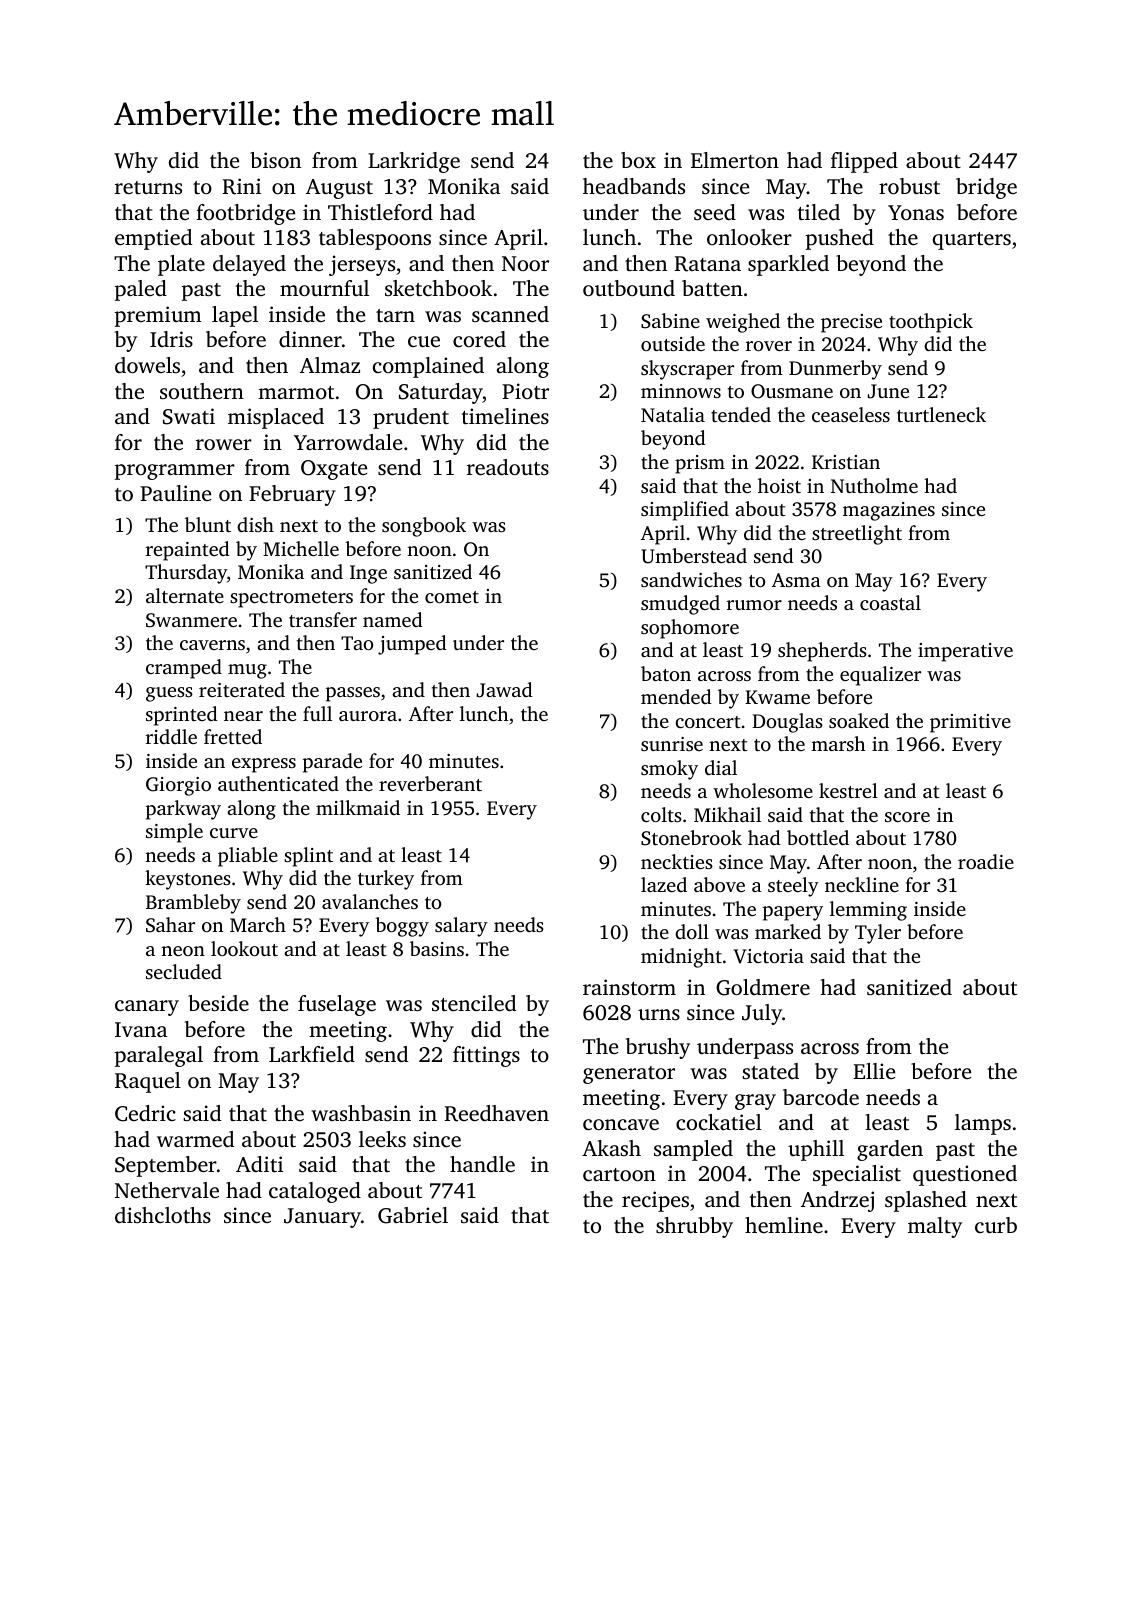 The image size is (1132, 1600). I want to click on bottled, so click(818, 837).
